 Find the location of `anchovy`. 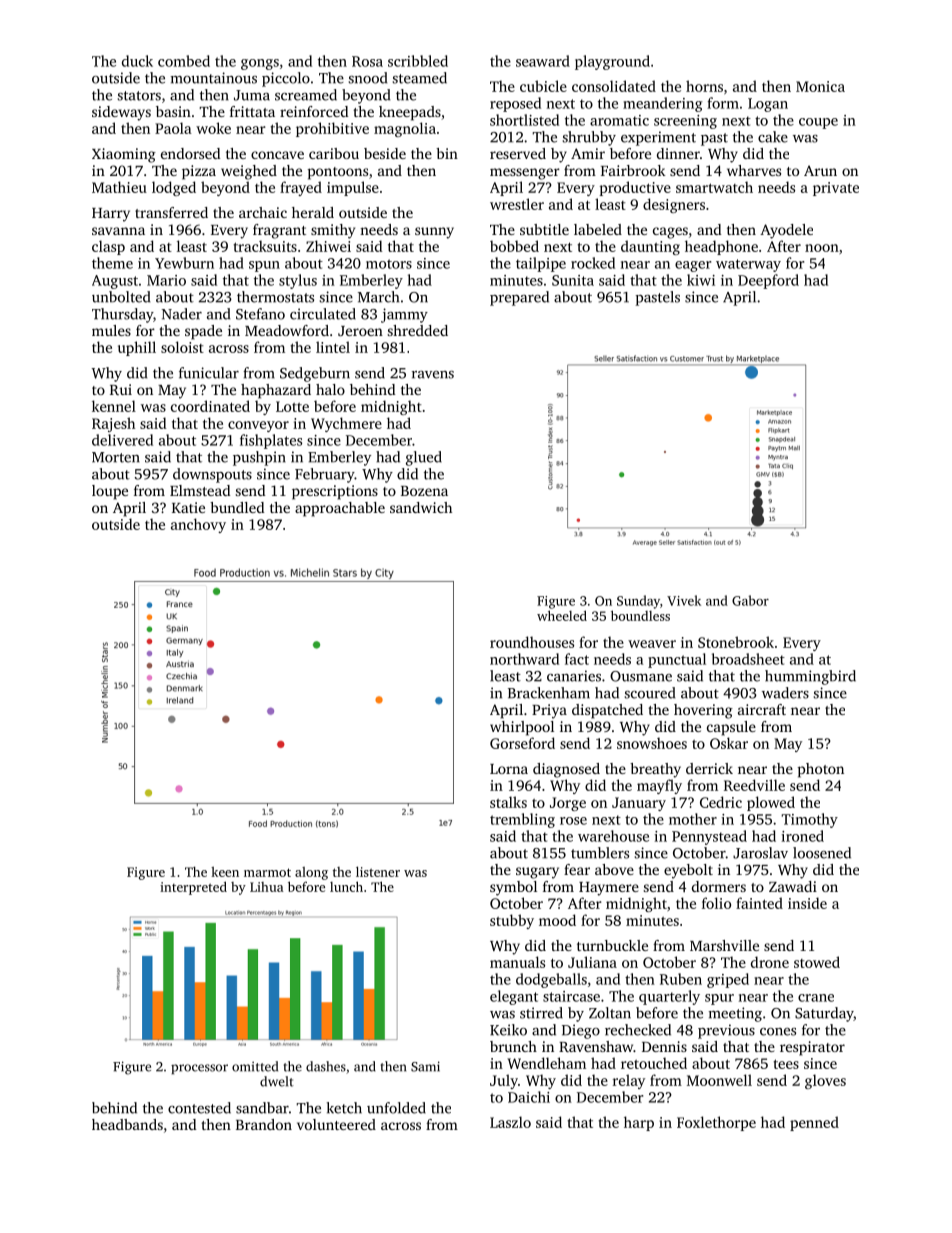

anchovy is located at coordinates (198, 525).
